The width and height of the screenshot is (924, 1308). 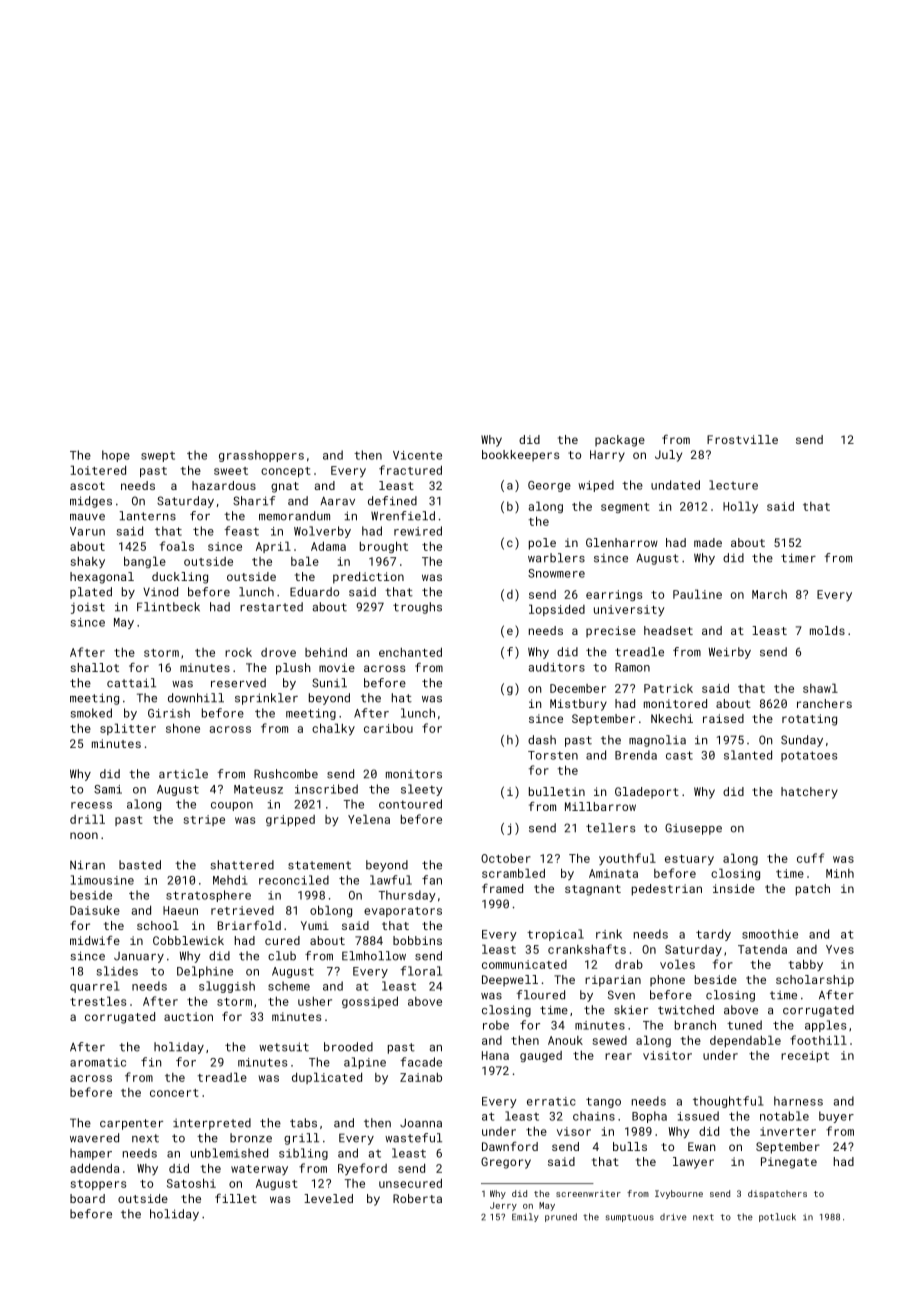 What do you see at coordinates (840, 873) in the screenshot?
I see `Minh` at bounding box center [840, 873].
